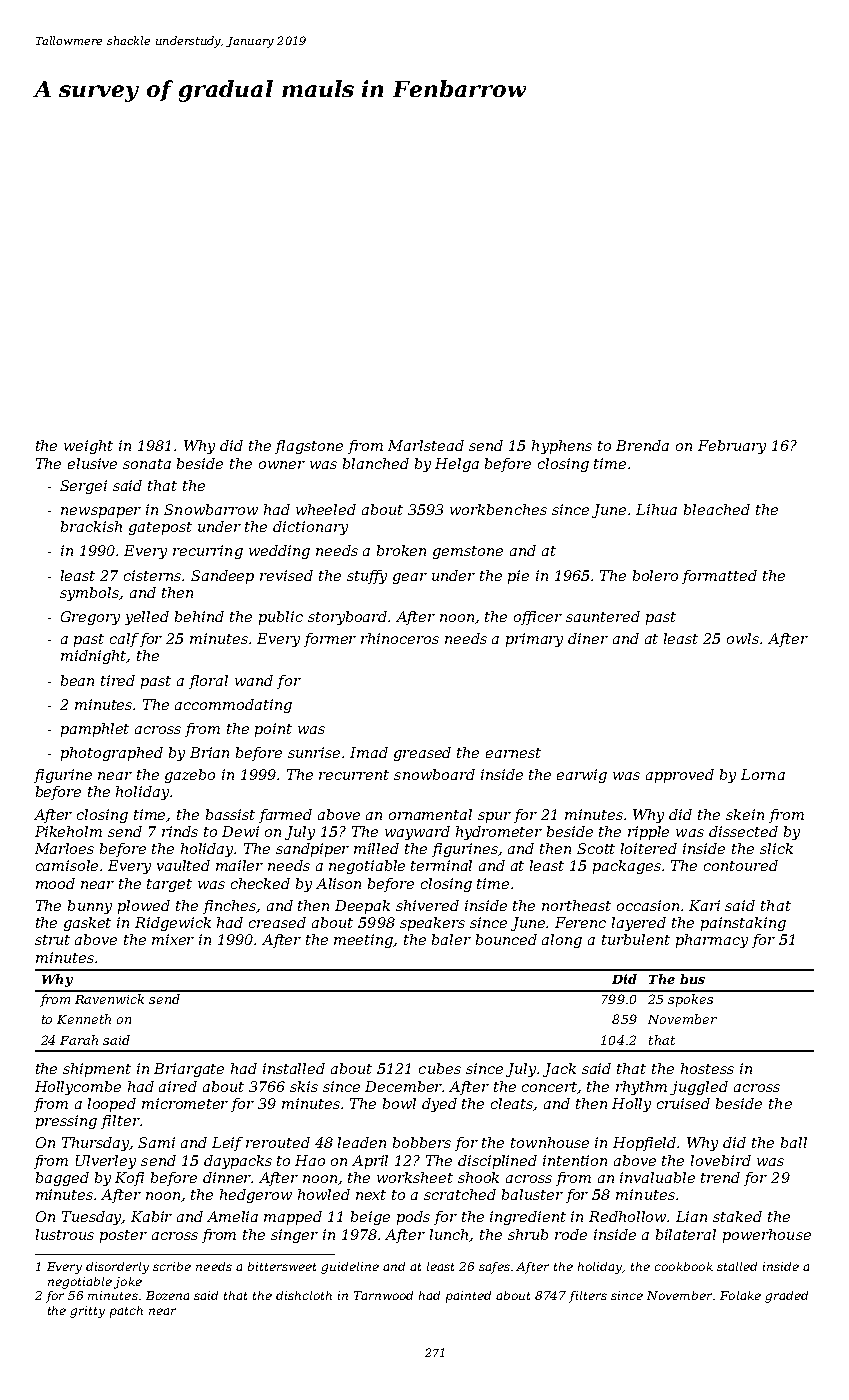  What do you see at coordinates (208, 682) in the screenshot?
I see `floral` at bounding box center [208, 682].
